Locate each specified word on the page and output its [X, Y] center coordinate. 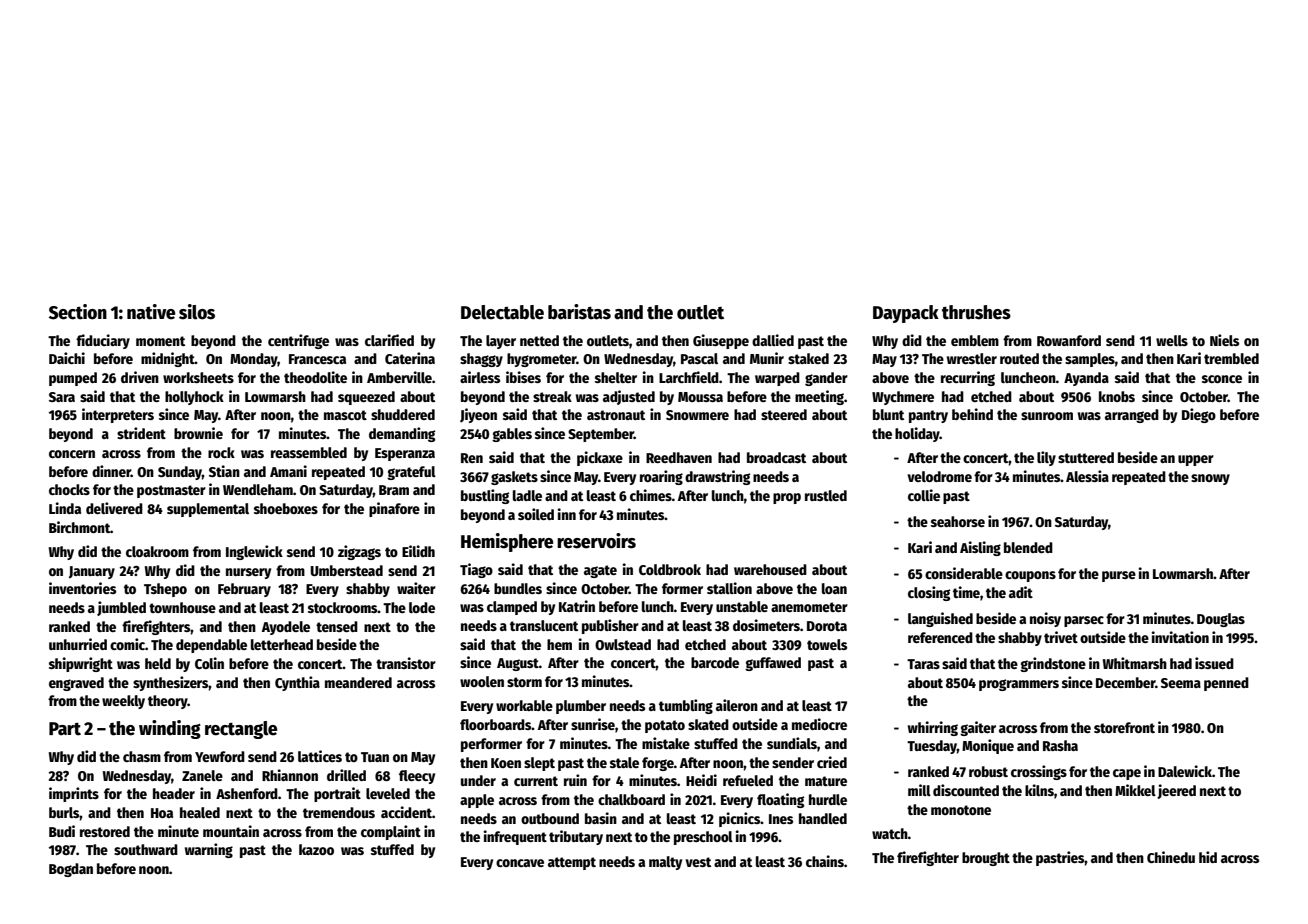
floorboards [495, 724]
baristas [579, 312]
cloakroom [157, 551]
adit [1021, 592]
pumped [73, 379]
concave [520, 863]
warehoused [770, 569]
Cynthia [297, 683]
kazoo [316, 849]
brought [986, 859]
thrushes [976, 312]
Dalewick [1185, 771]
